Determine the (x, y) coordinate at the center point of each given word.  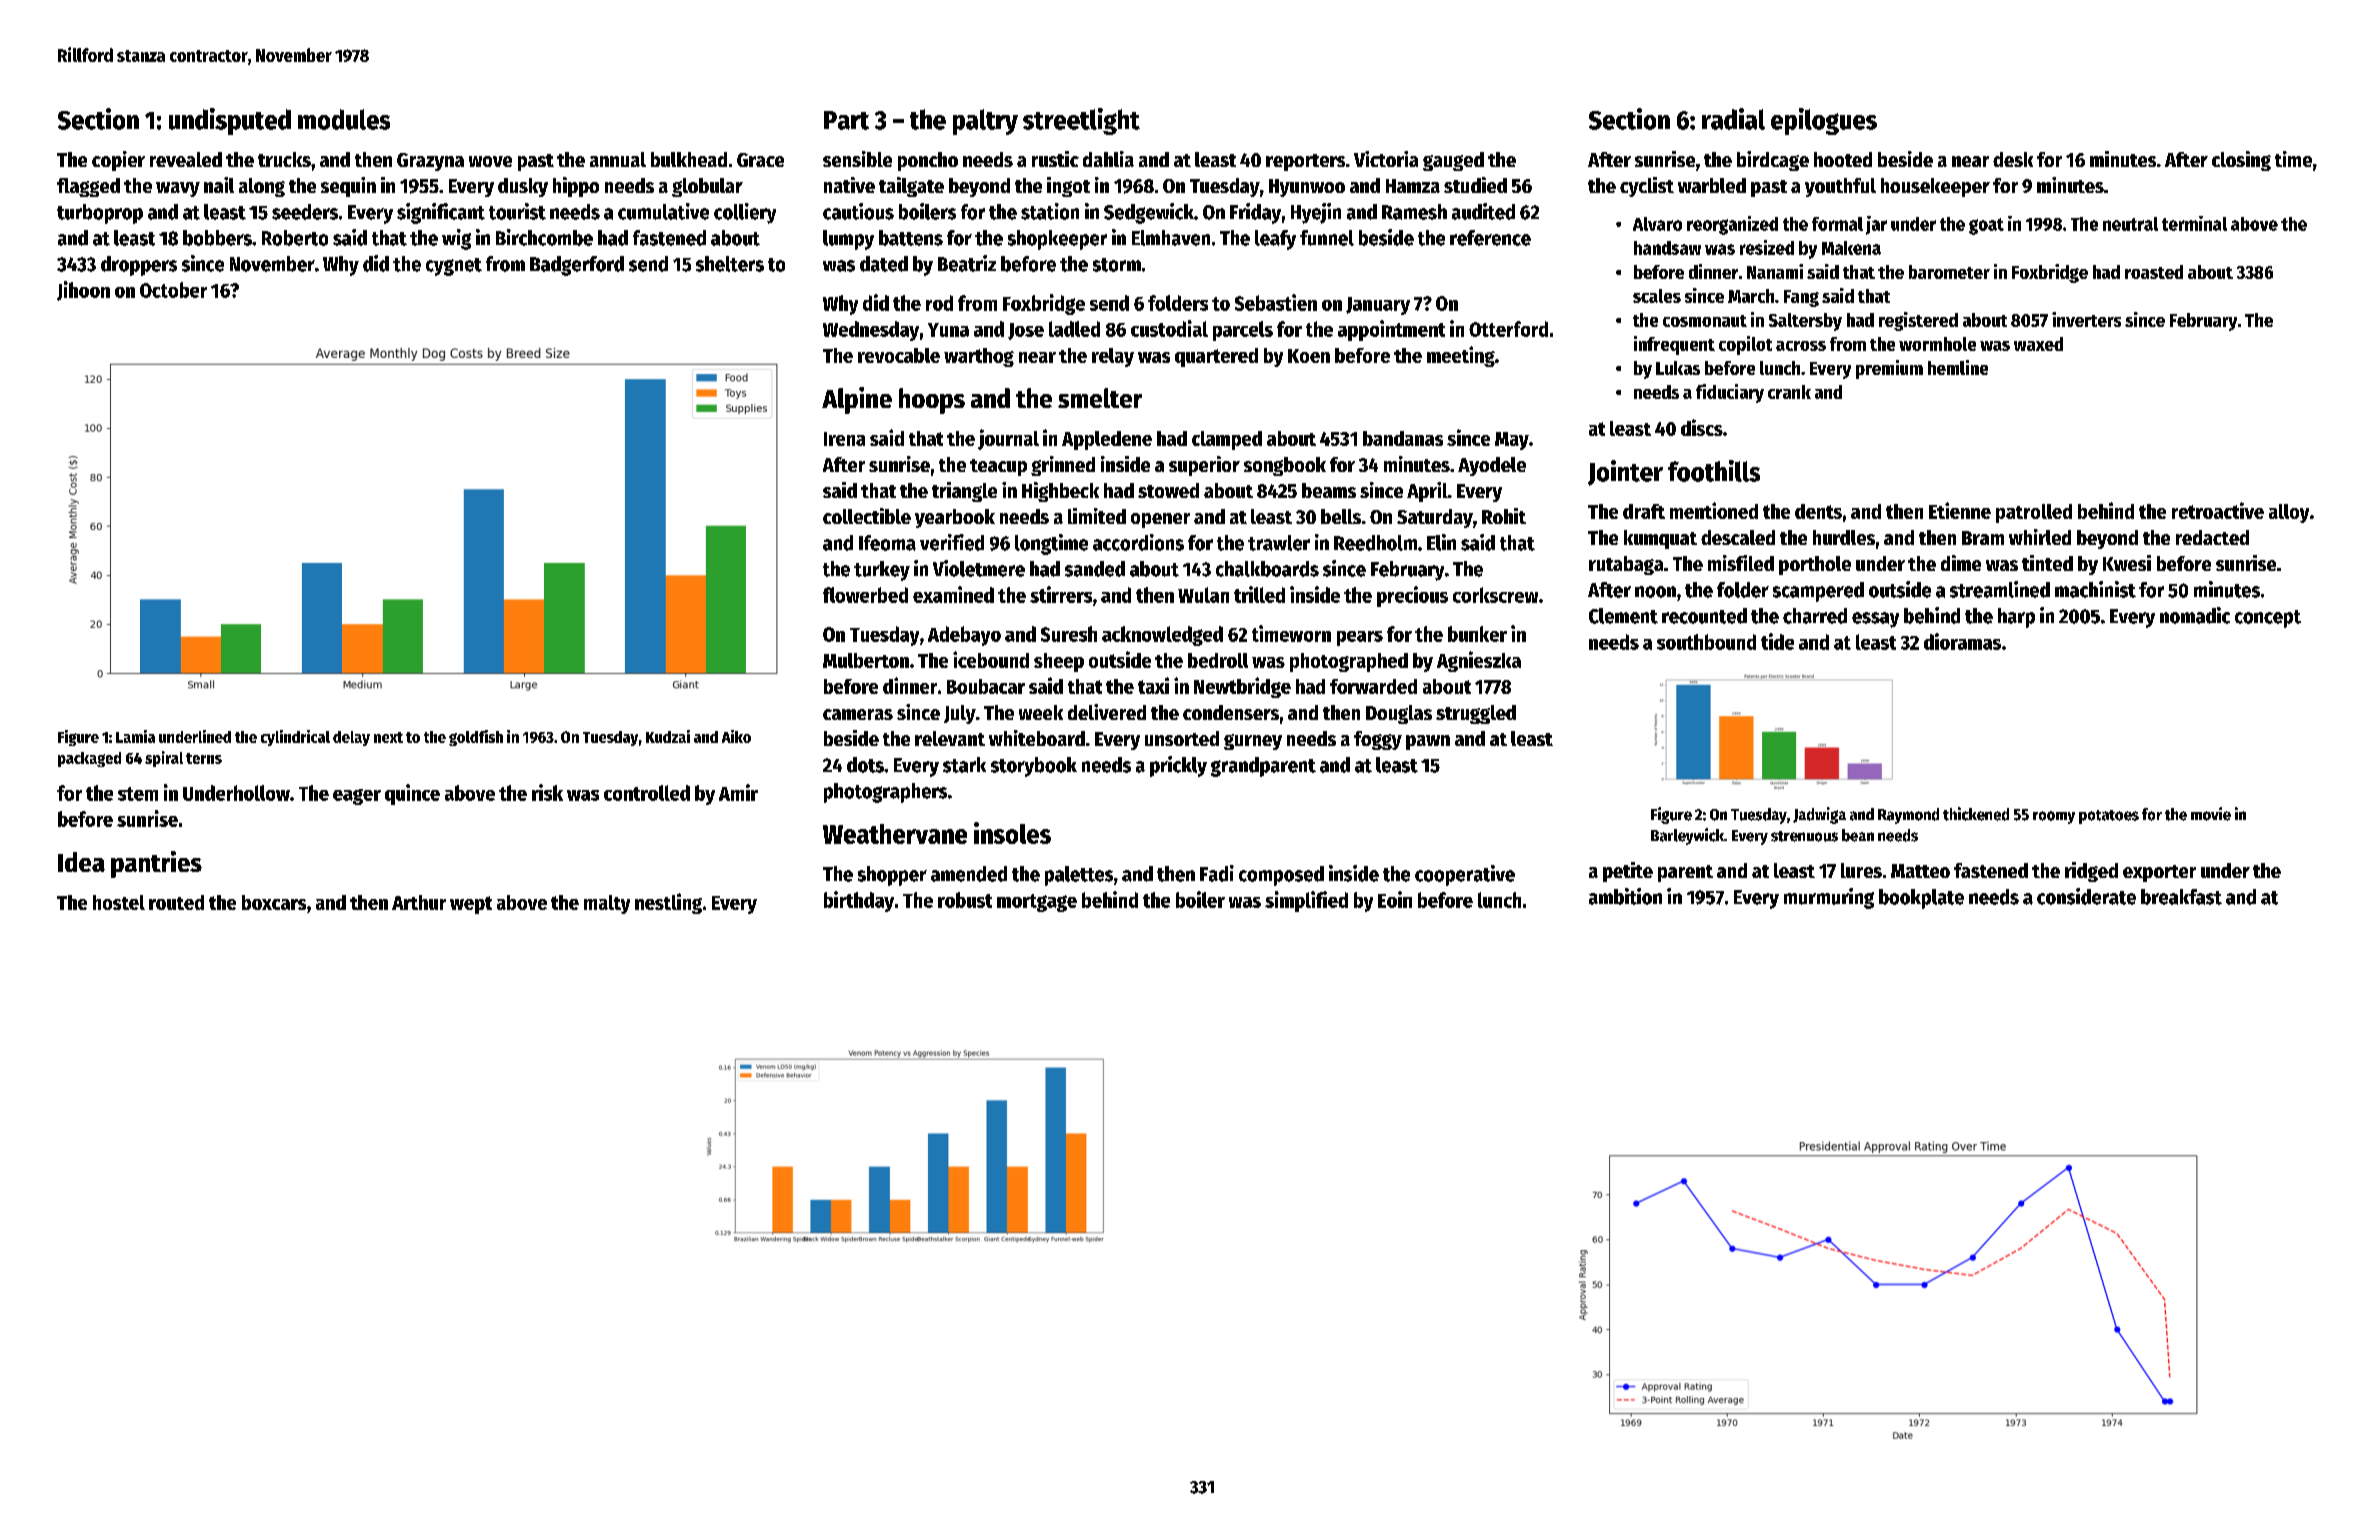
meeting (1461, 356)
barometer (1949, 272)
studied (1475, 185)
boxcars (274, 902)
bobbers (217, 238)
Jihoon (83, 291)
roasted (2154, 272)
